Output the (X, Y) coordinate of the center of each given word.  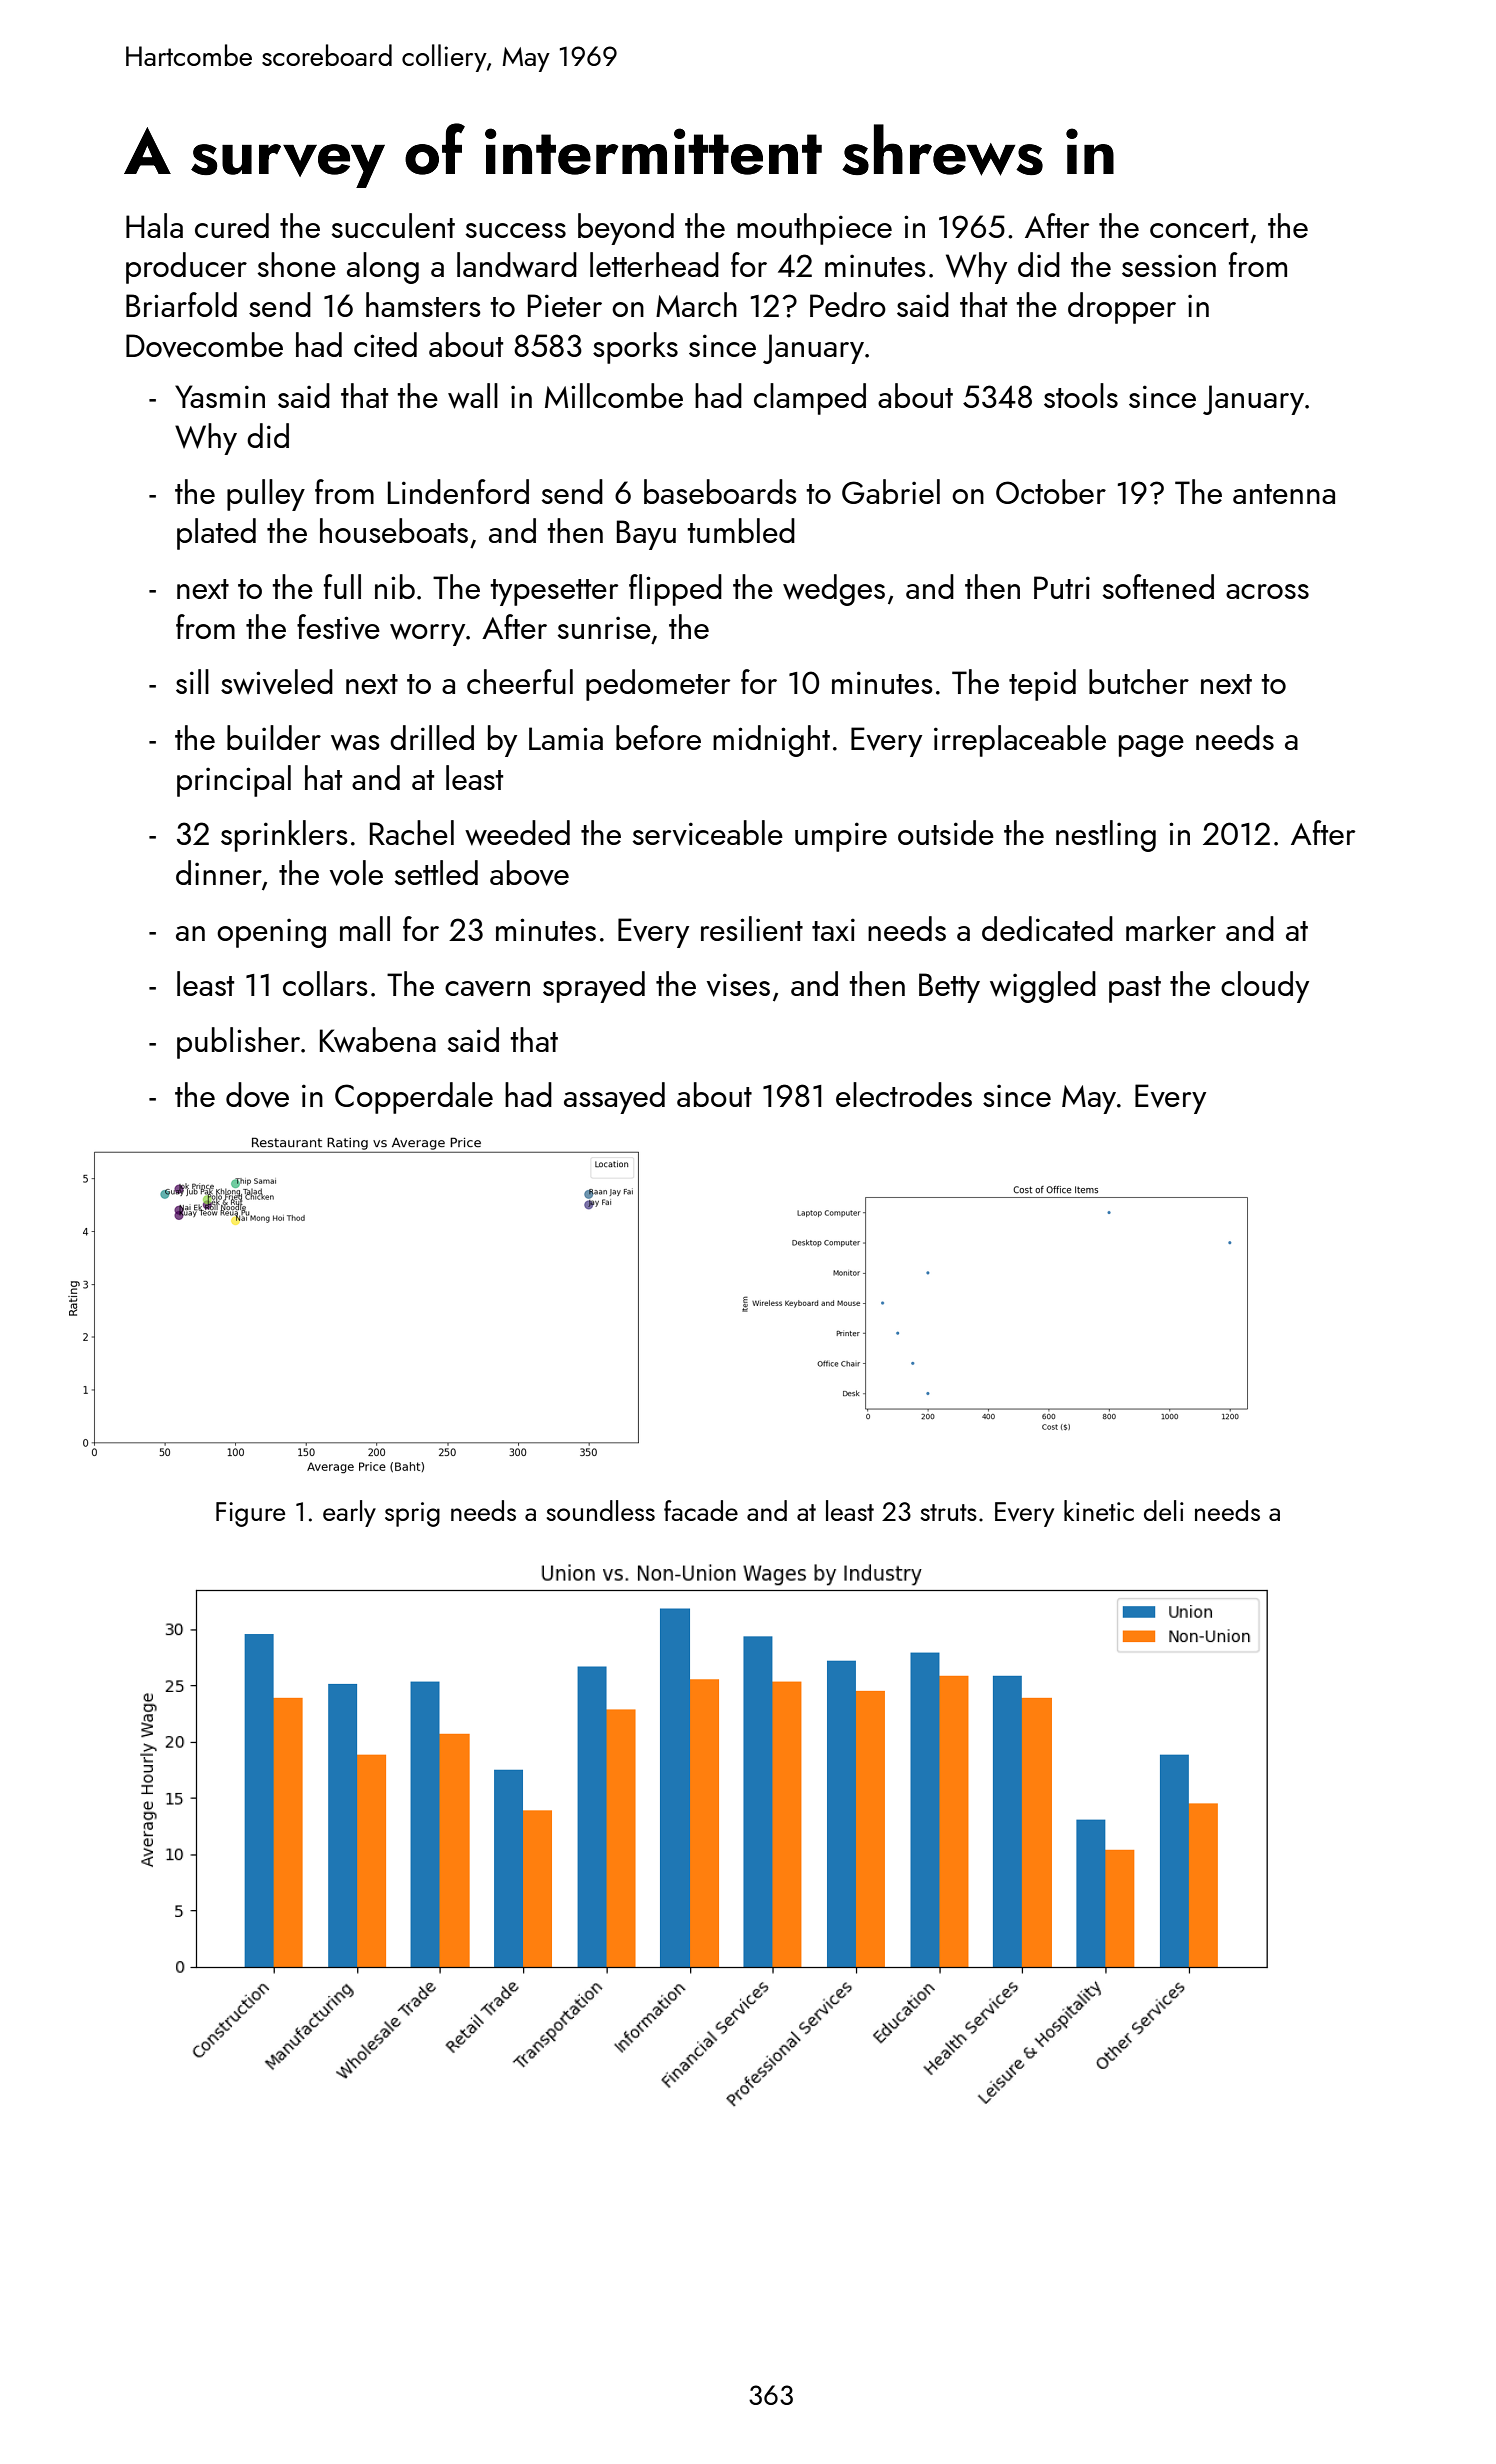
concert (1199, 228)
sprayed (594, 987)
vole (356, 873)
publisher (238, 1043)
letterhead (654, 264)
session (1169, 265)
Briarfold (181, 304)
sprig (412, 1514)
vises (738, 985)
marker (1171, 928)
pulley (266, 495)
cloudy (1265, 987)
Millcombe (614, 395)
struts (949, 1512)
